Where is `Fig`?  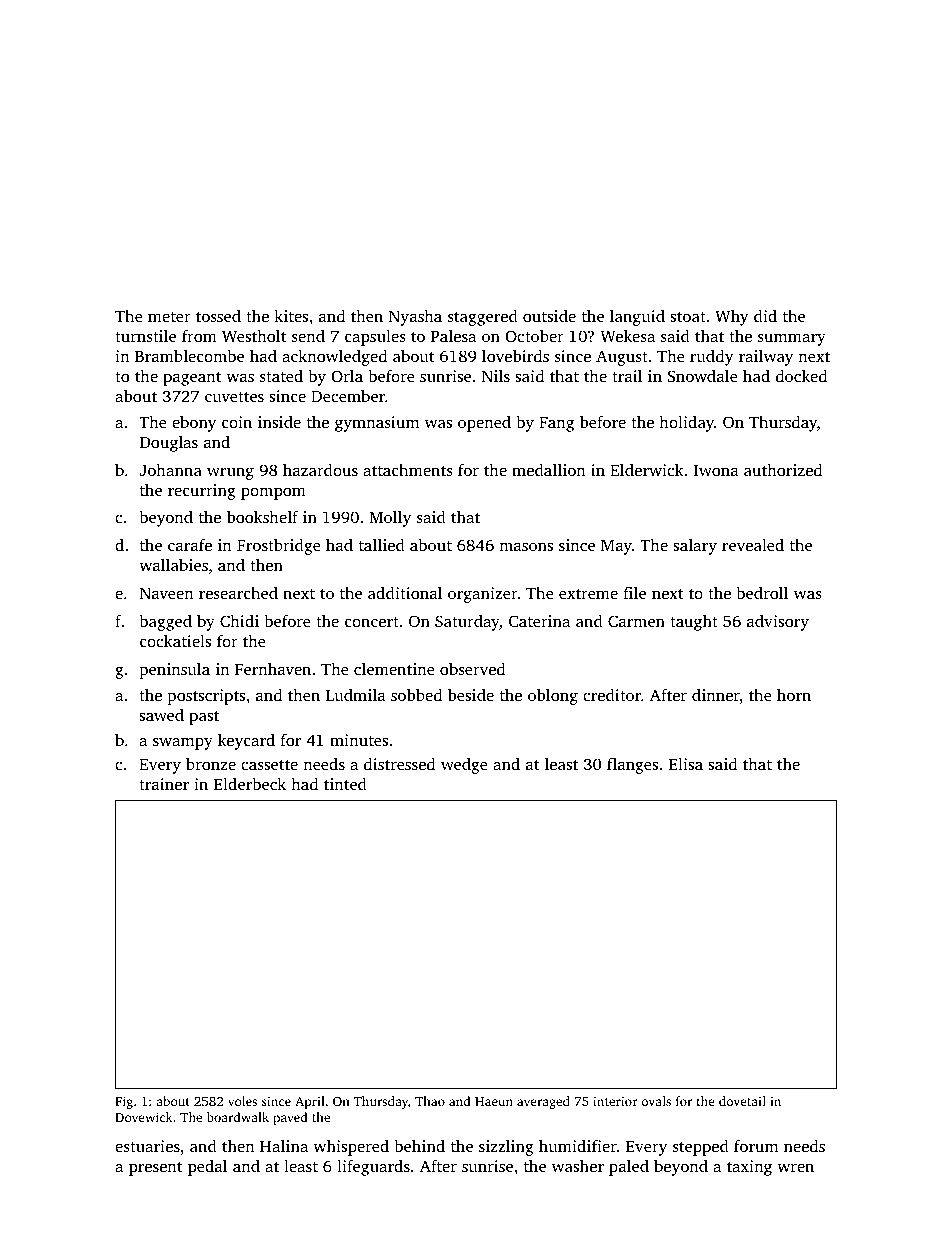 Fig is located at coordinates (124, 1102).
